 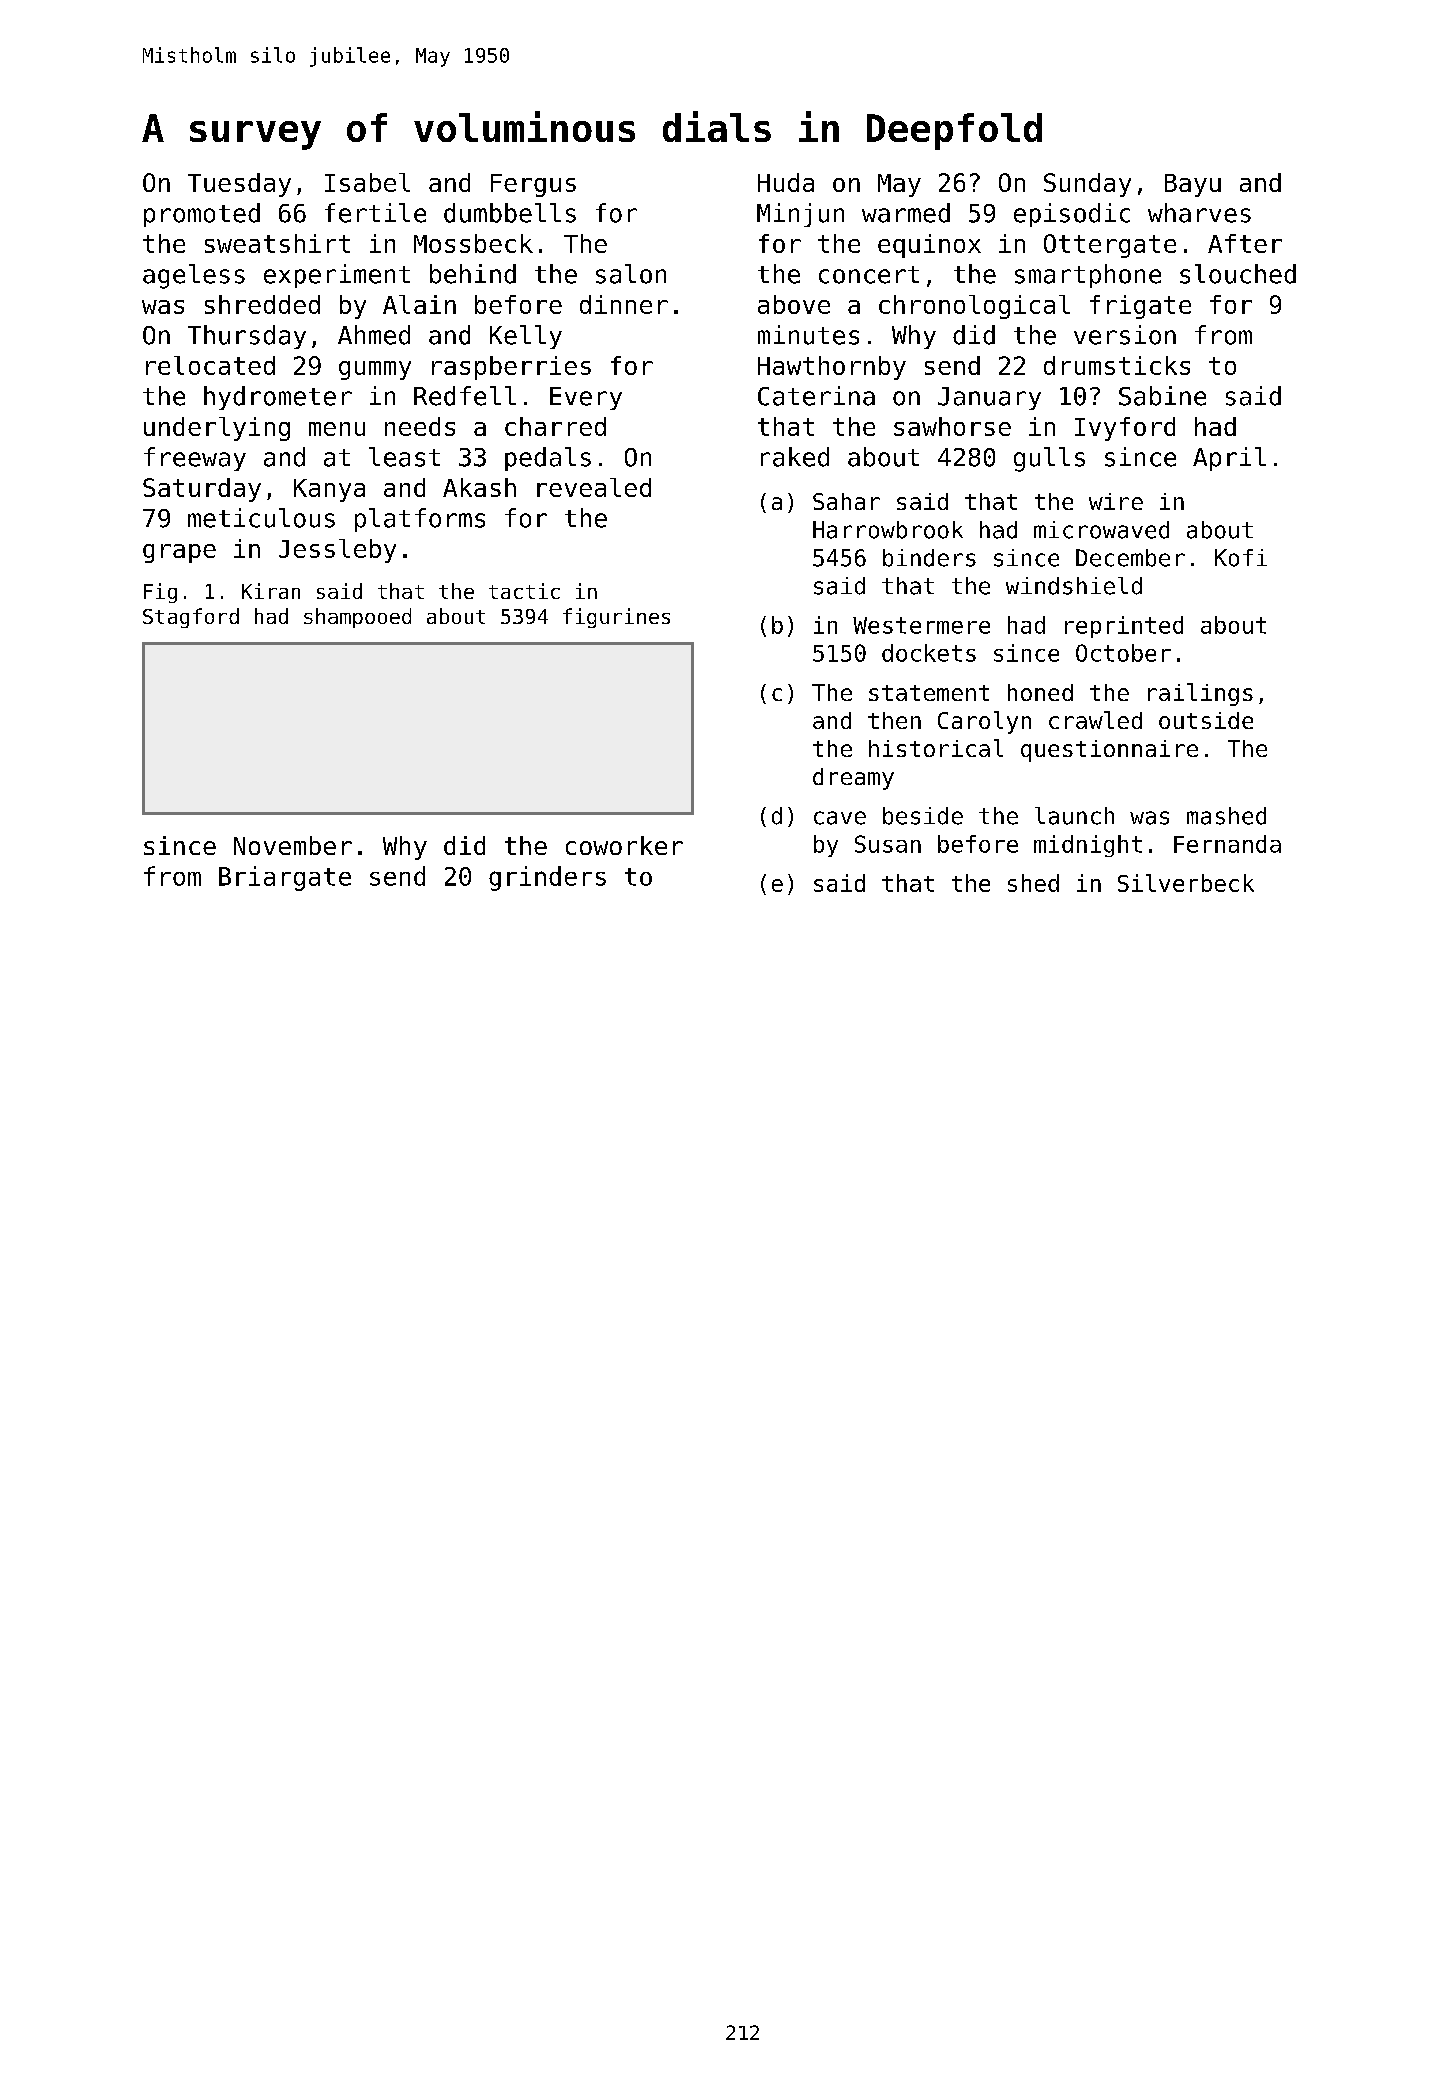 What do you see at coordinates (526, 337) in the document?
I see `Kelly` at bounding box center [526, 337].
